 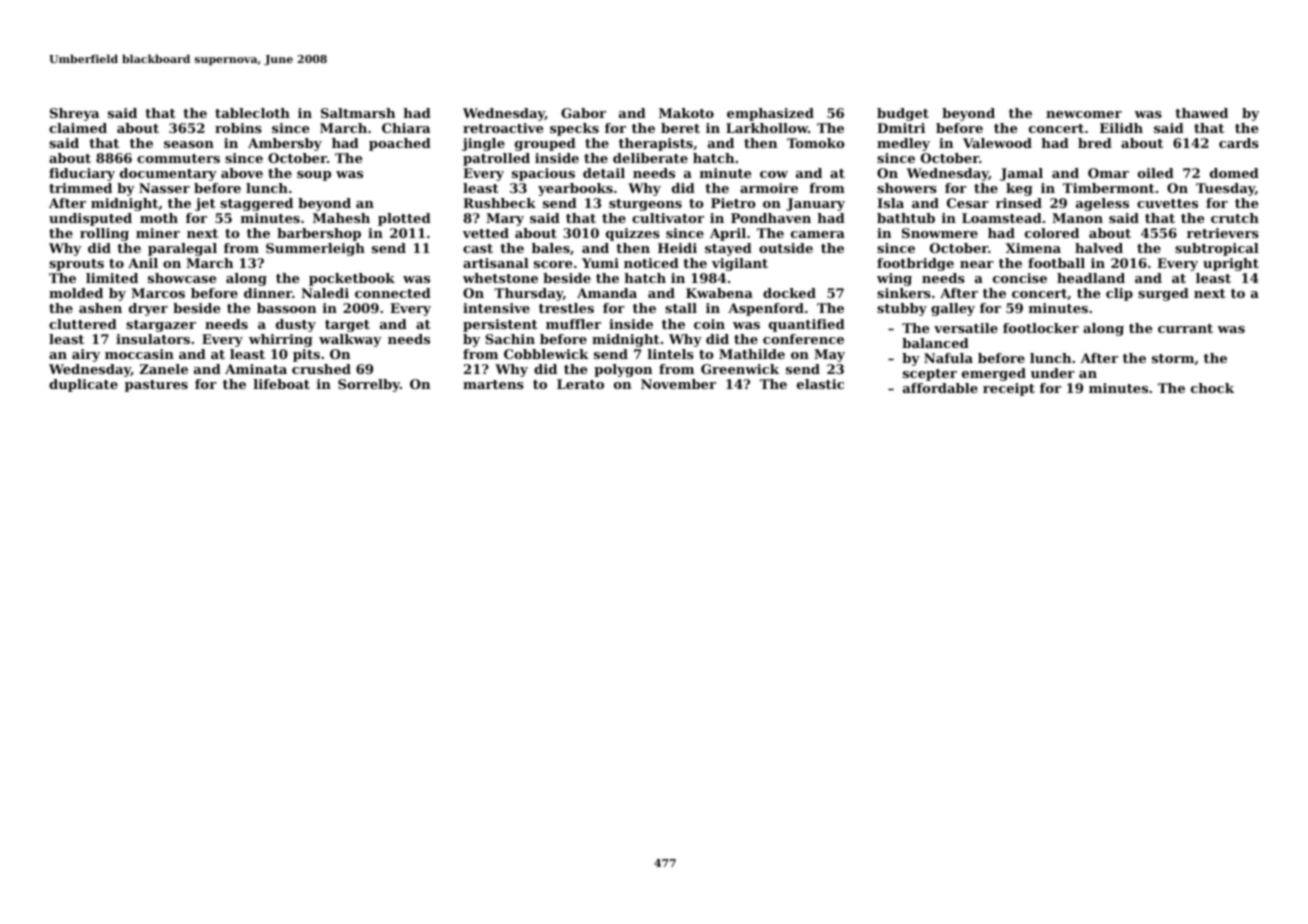 What do you see at coordinates (314, 176) in the image?
I see `soup` at bounding box center [314, 176].
